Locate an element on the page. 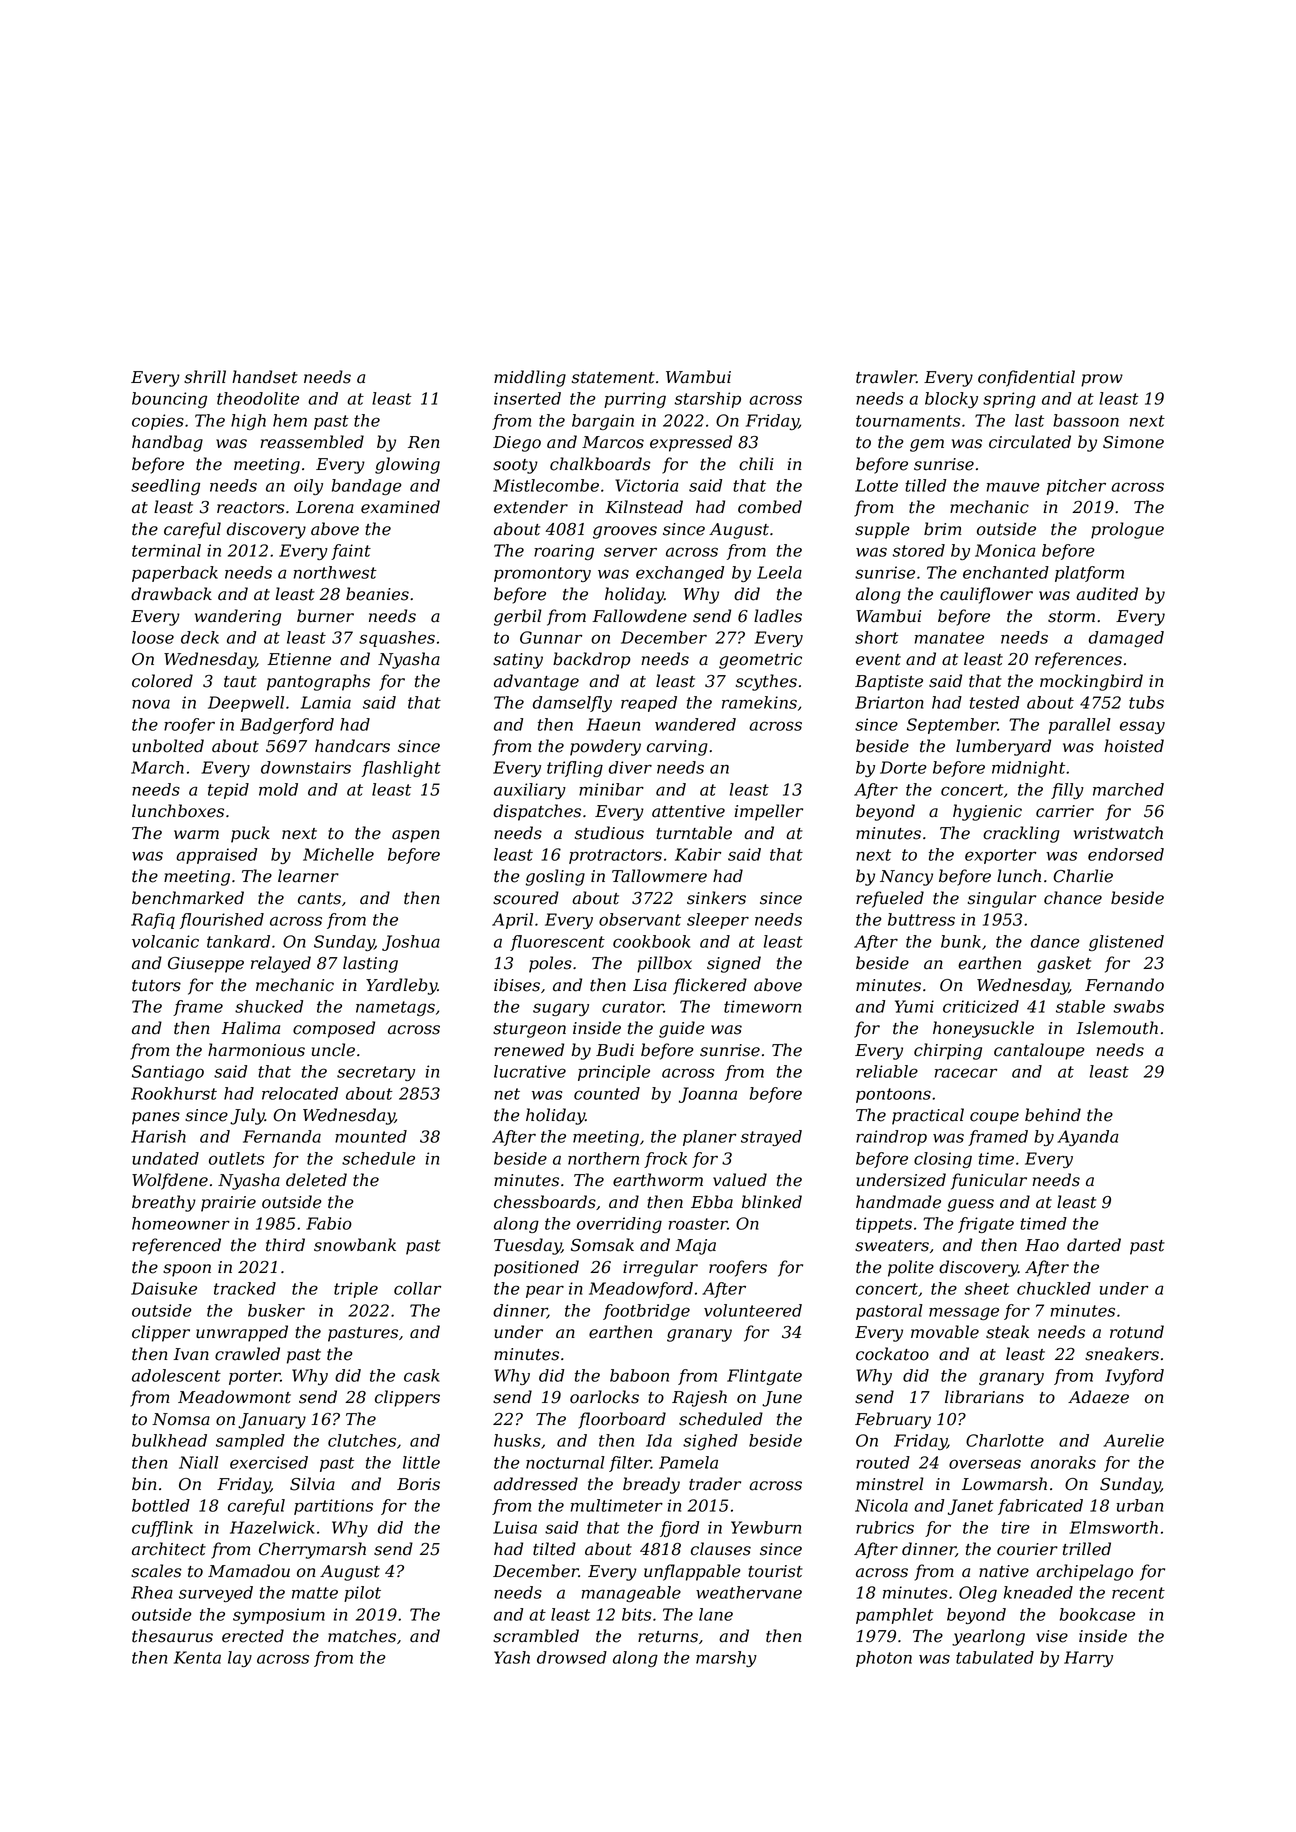 The height and width of the page is (1832, 1296). Diego is located at coordinates (517, 444).
